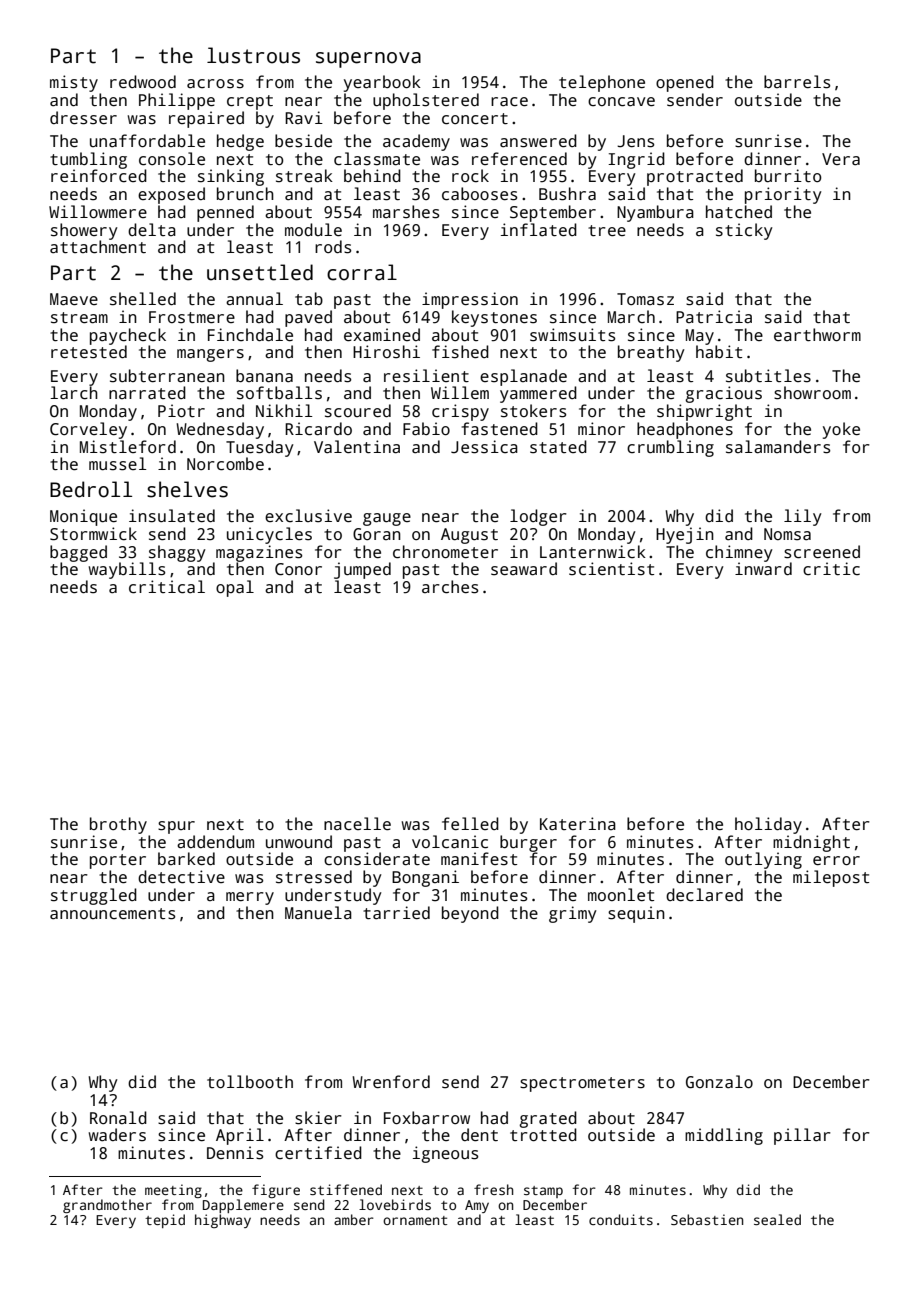 The height and width of the screenshot is (1308, 924). Describe the element at coordinates (797, 82) in the screenshot. I see `barrels` at that location.
